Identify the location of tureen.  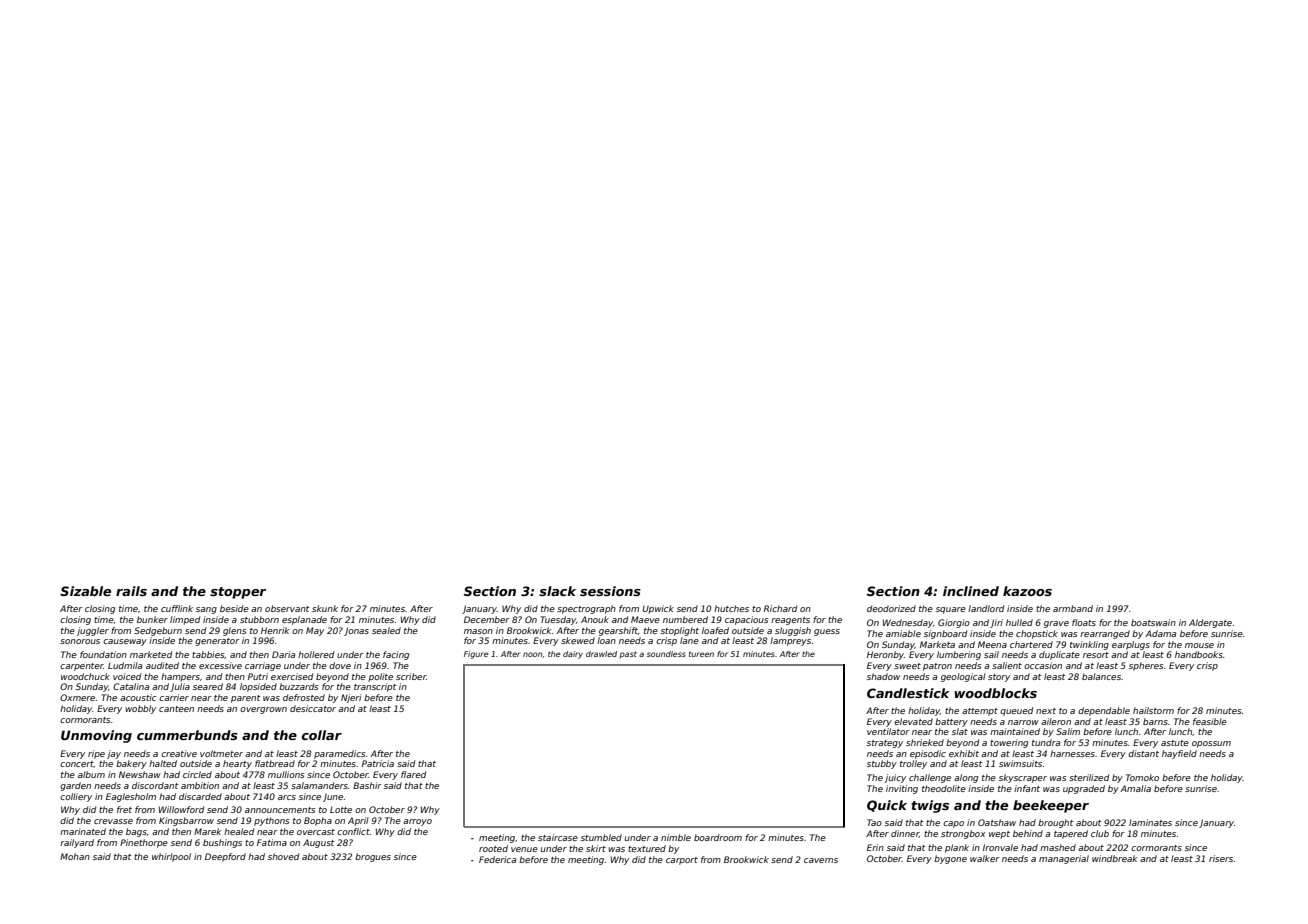
(701, 654).
